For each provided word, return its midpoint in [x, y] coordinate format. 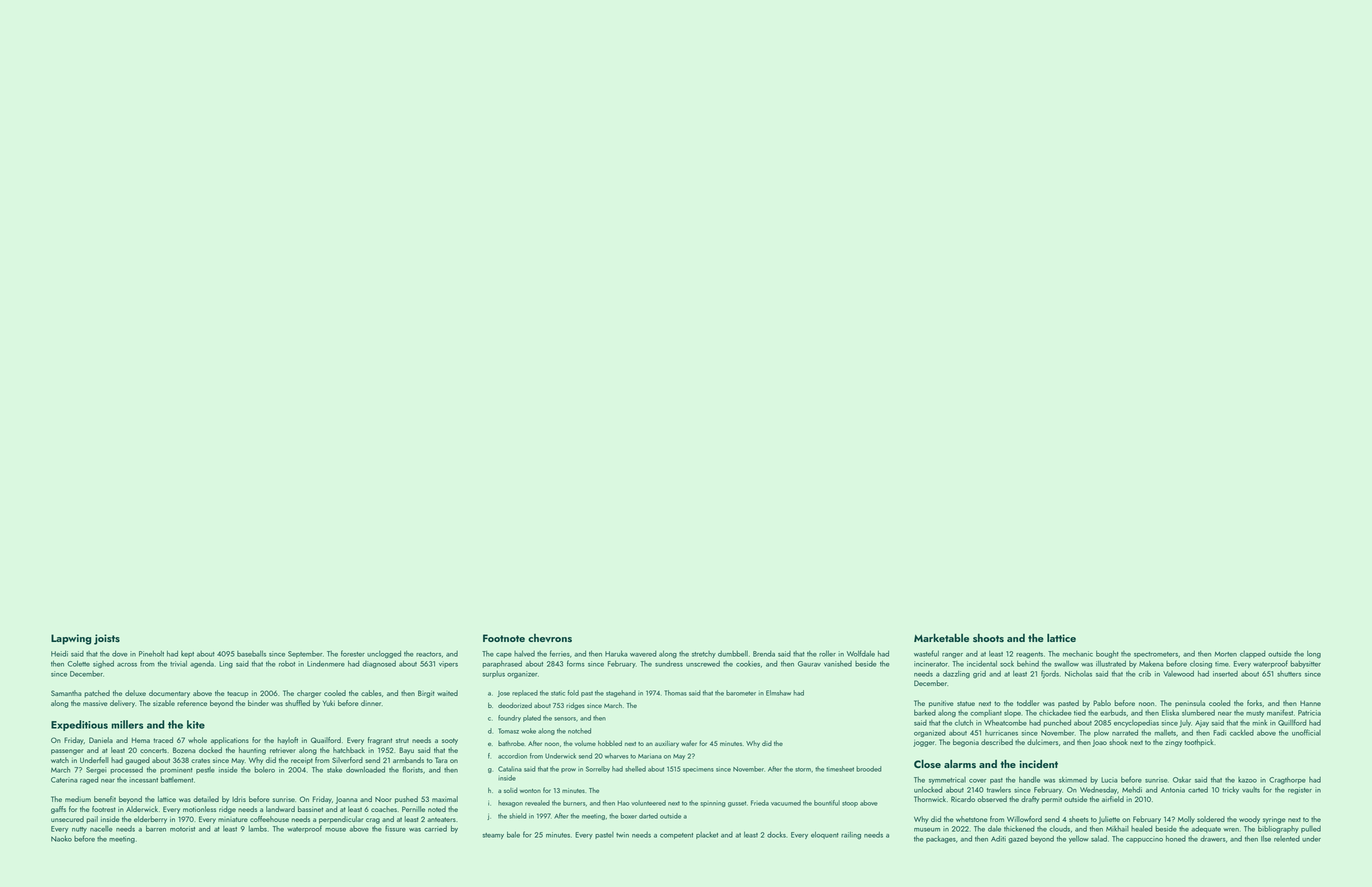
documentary [169, 694]
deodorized [515, 705]
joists [107, 639]
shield [518, 816]
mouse [335, 830]
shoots [988, 638]
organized [930, 734]
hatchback [349, 750]
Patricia [1309, 713]
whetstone [972, 819]
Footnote [504, 638]
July [1185, 723]
